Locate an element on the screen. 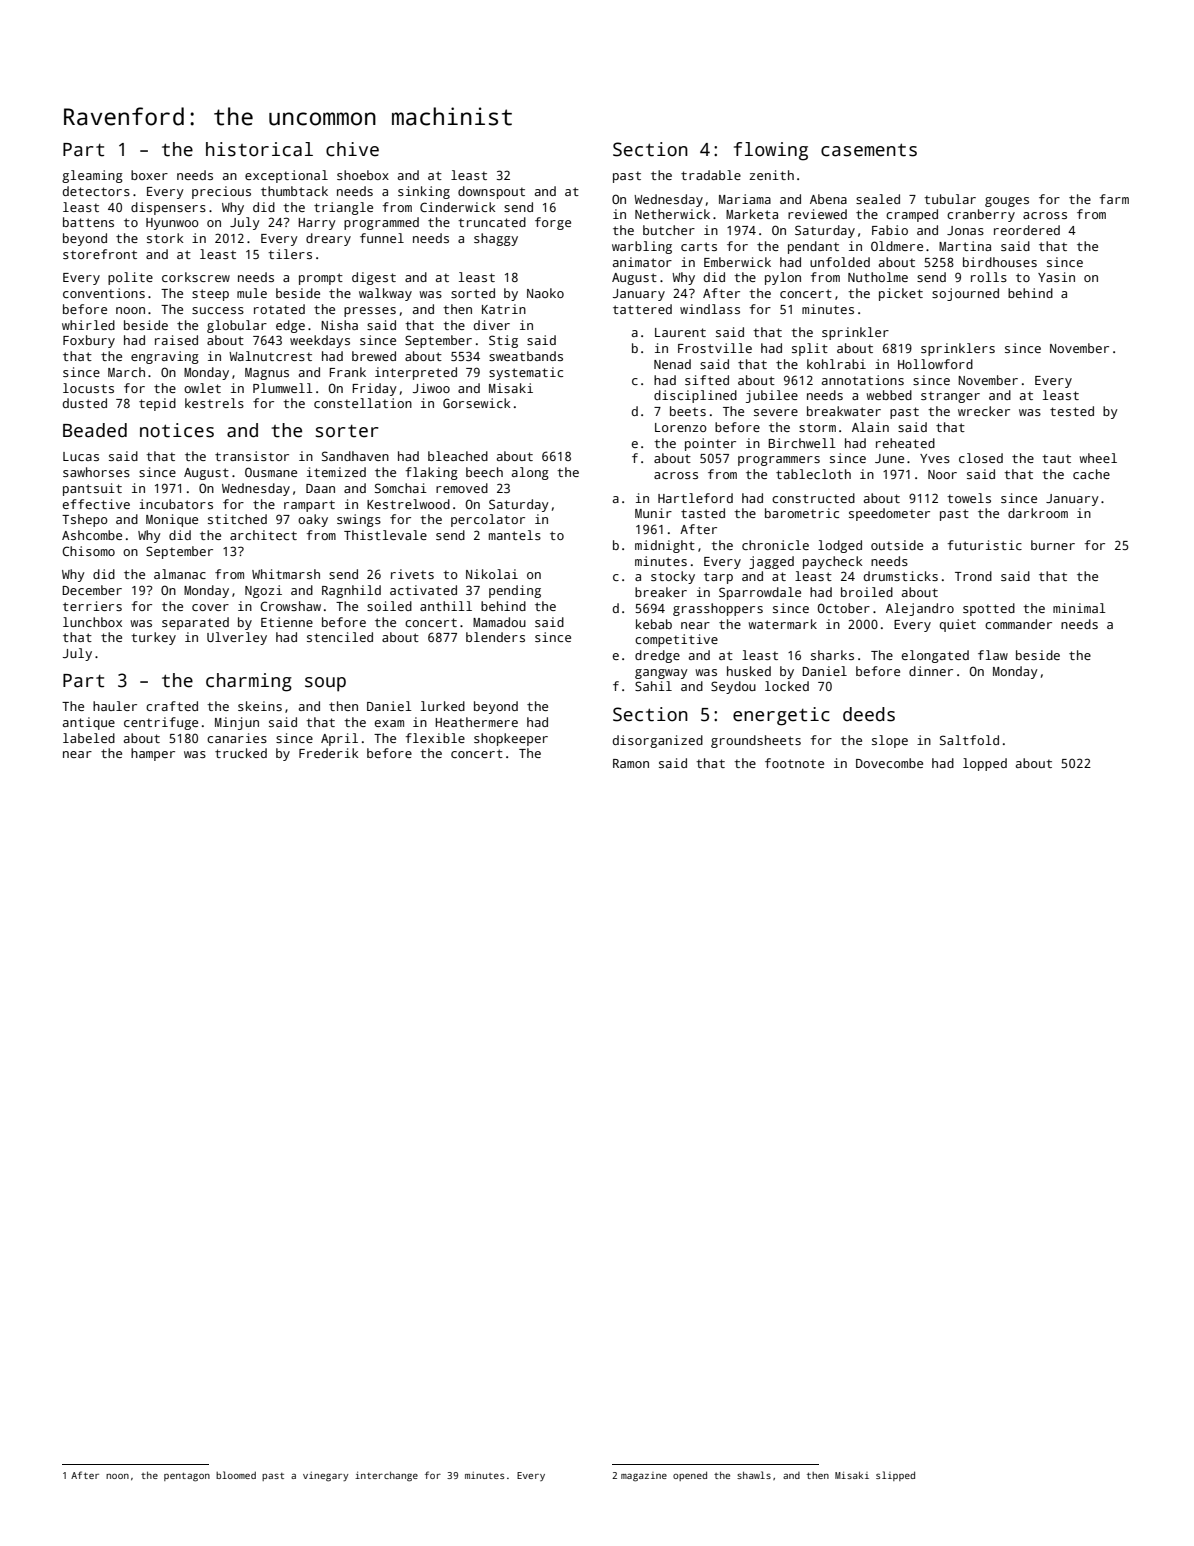 The height and width of the screenshot is (1546, 1194). hamper is located at coordinates (153, 754).
